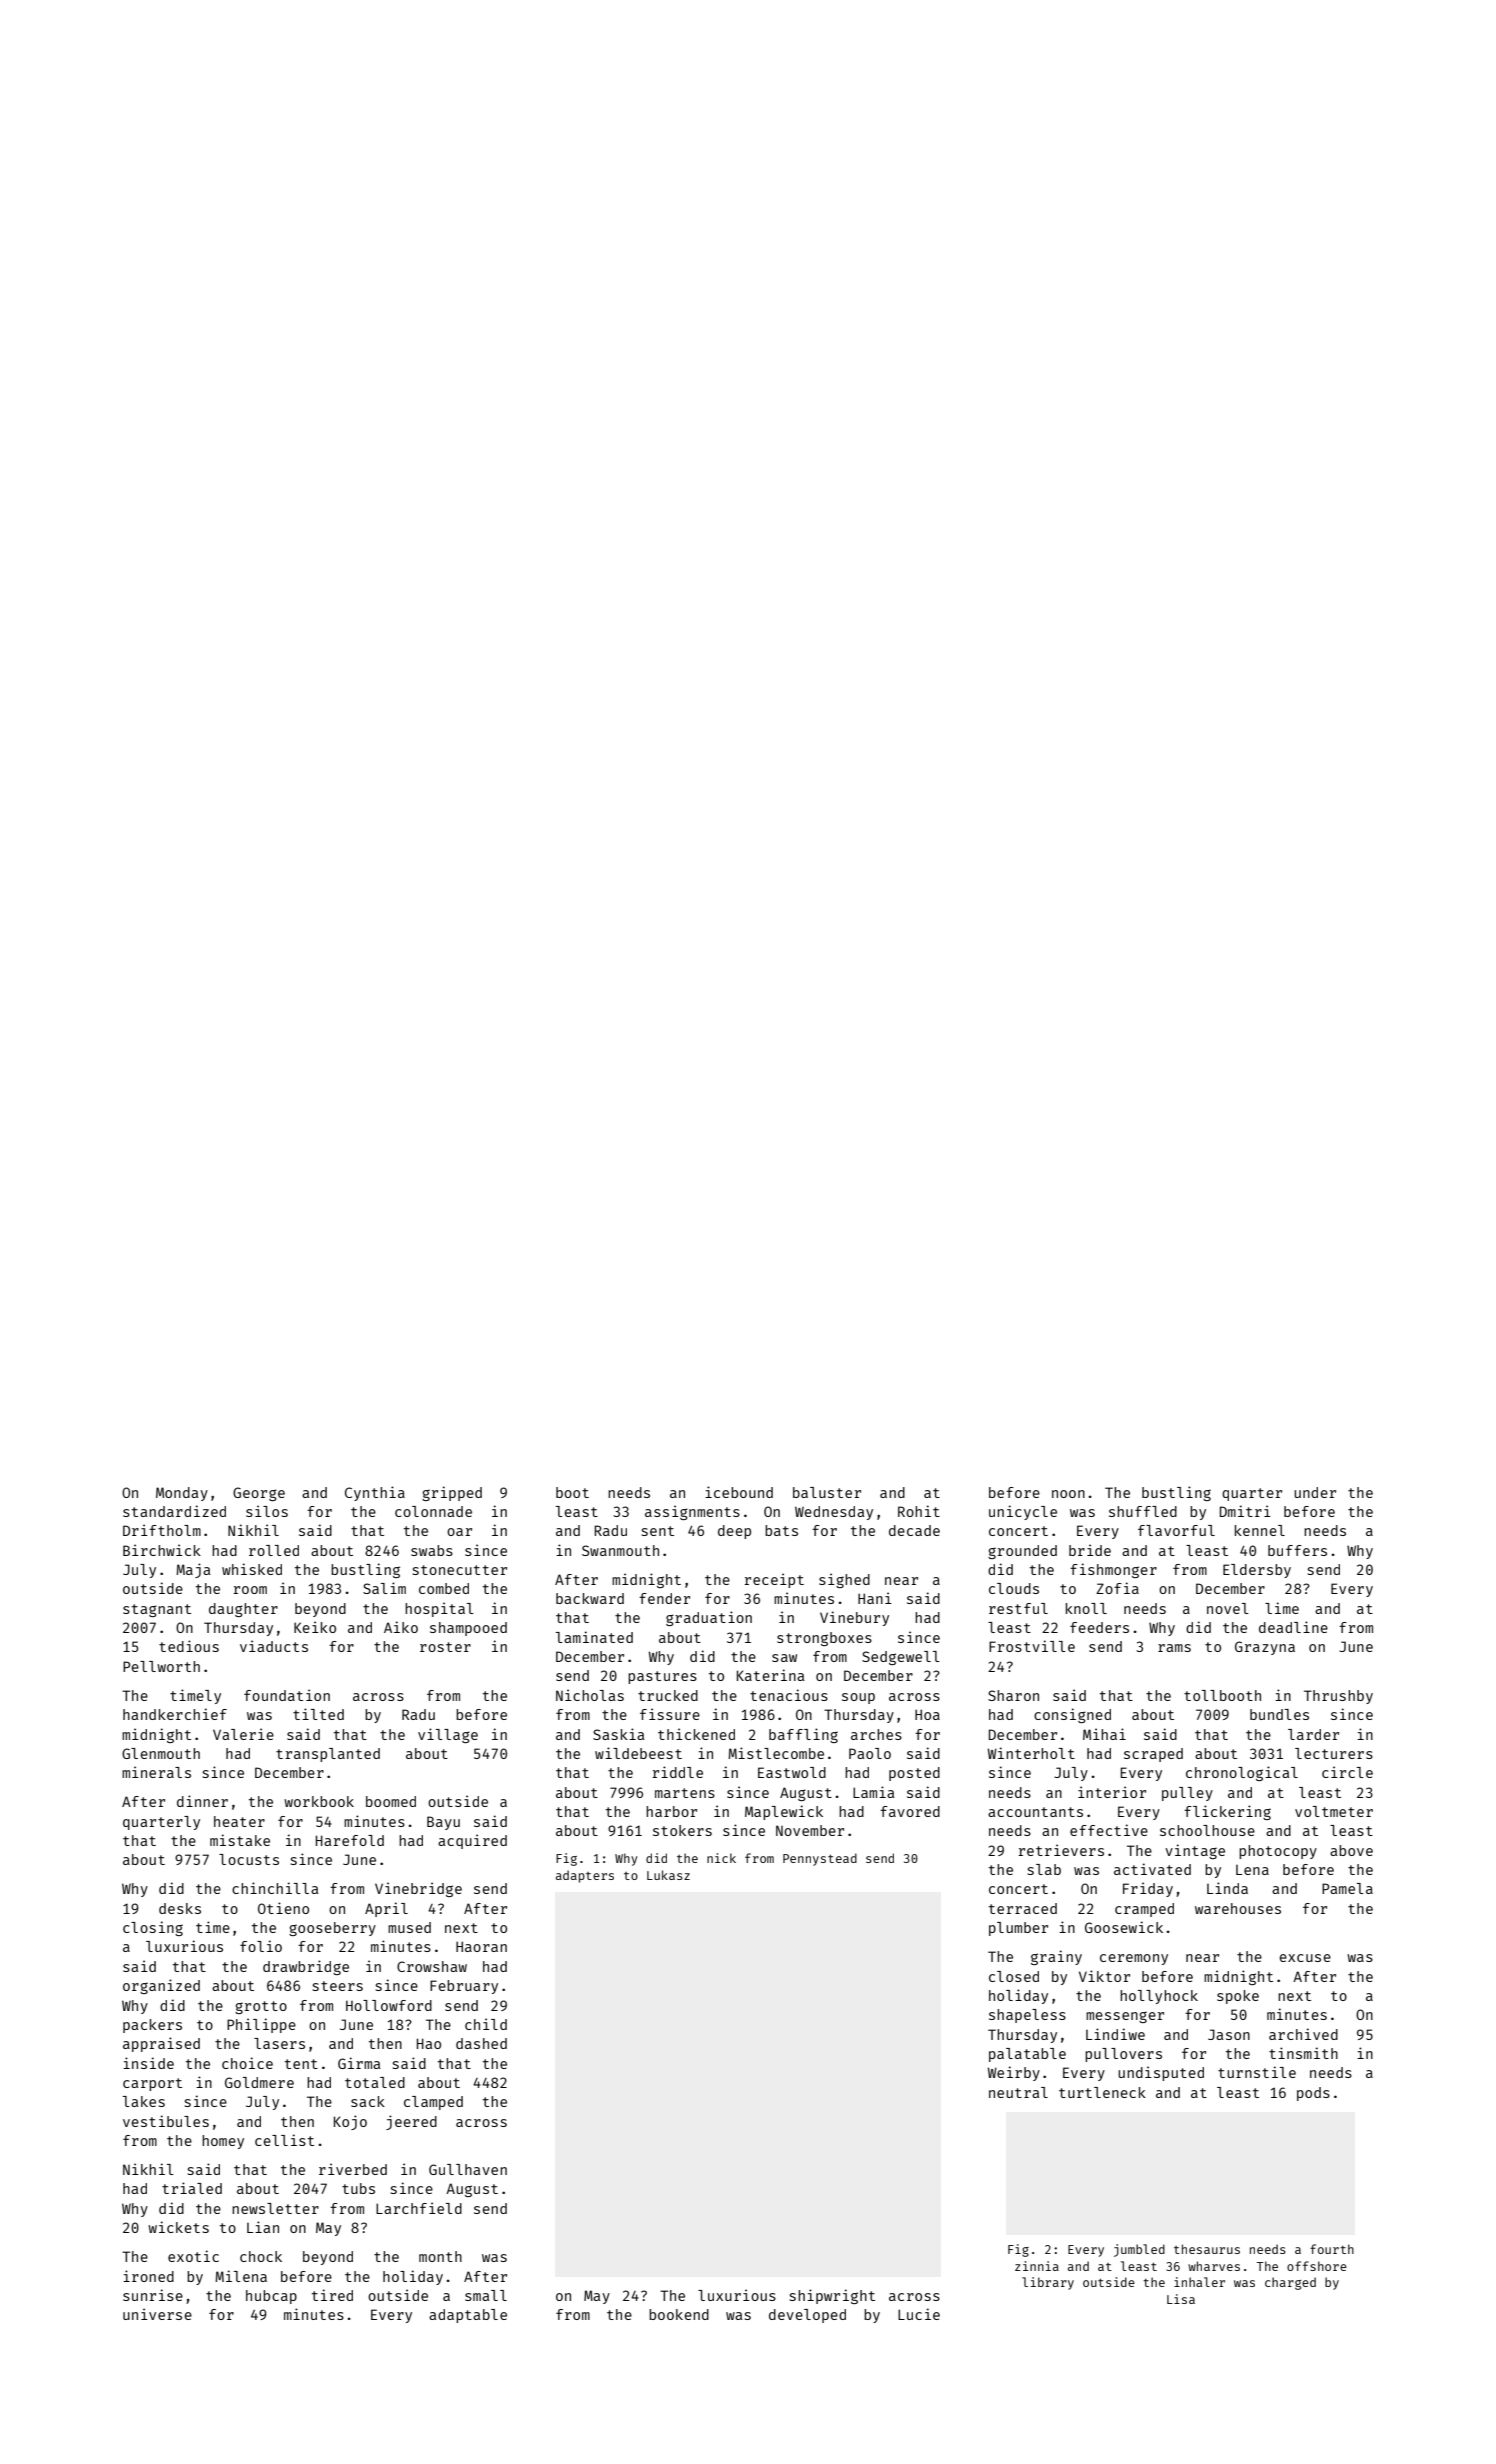 Image resolution: width=1496 pixels, height=2464 pixels. Describe the element at coordinates (1014, 1976) in the screenshot. I see `closed` at that location.
